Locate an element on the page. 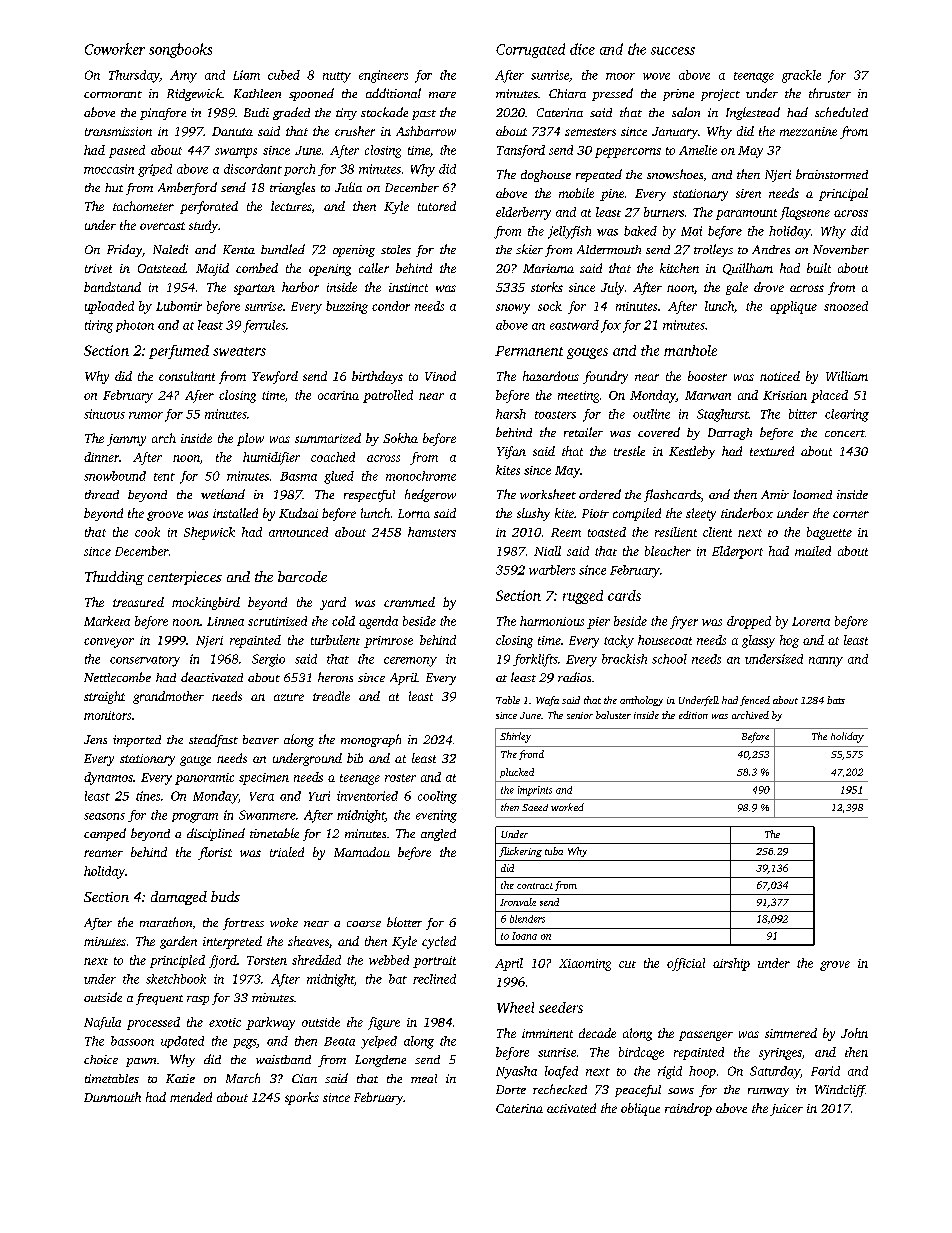  Chiara is located at coordinates (567, 93).
